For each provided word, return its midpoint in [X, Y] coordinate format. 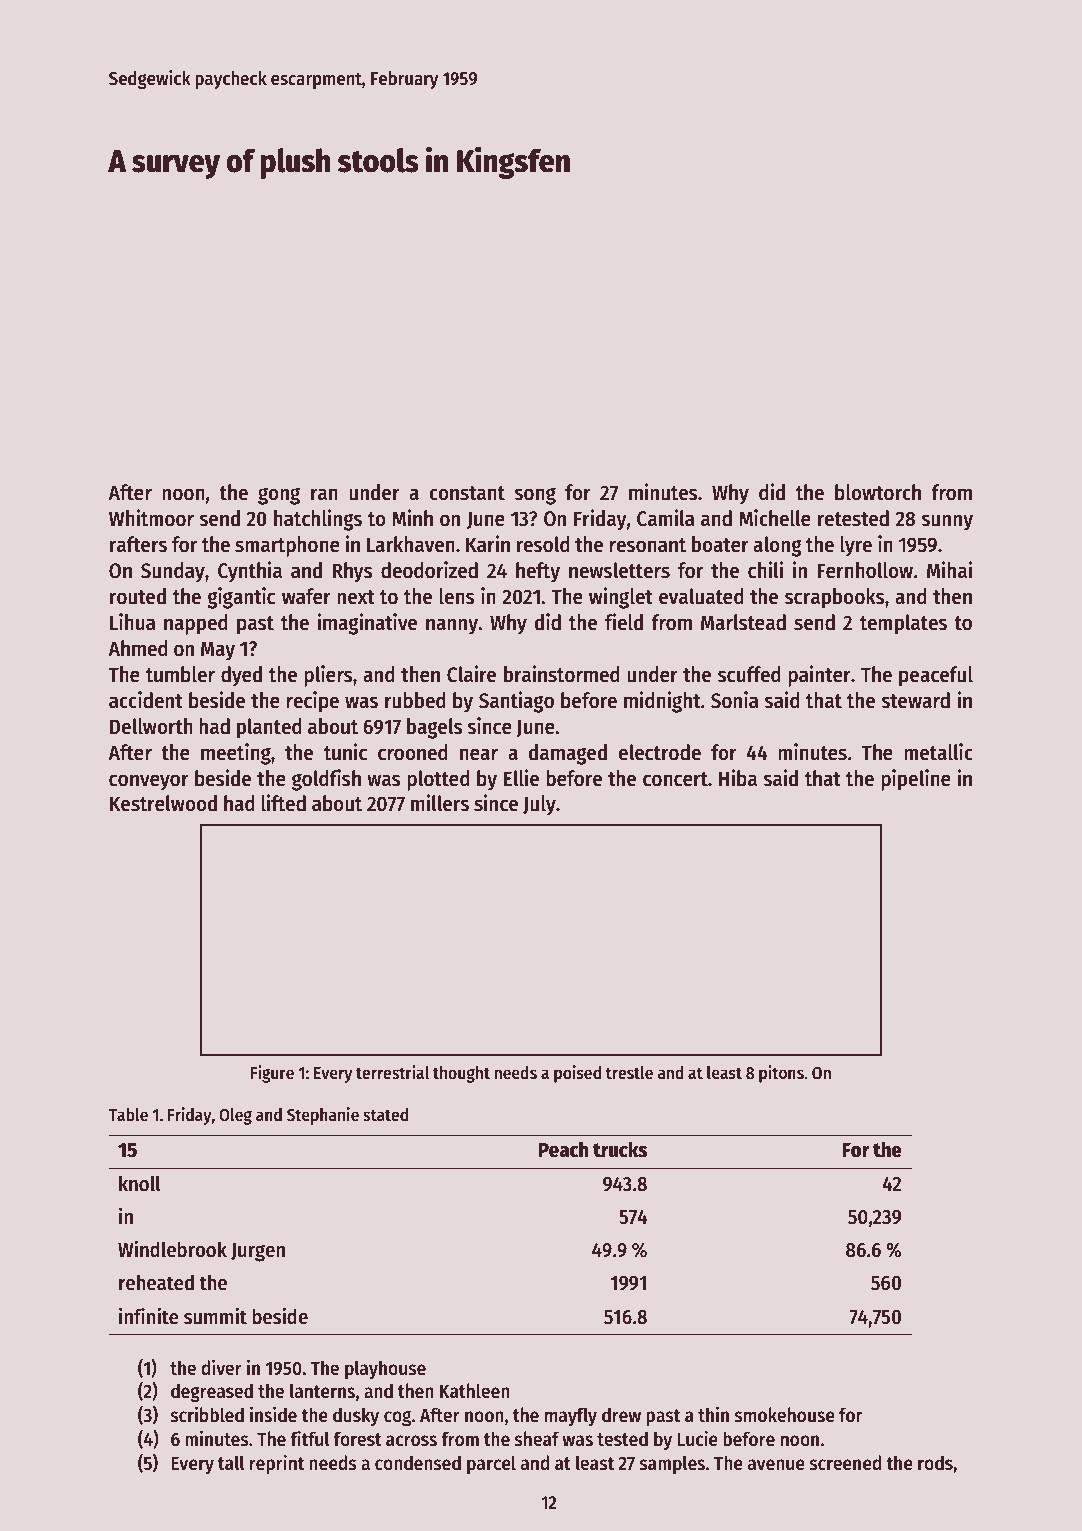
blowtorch [878, 492]
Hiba [738, 778]
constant [467, 493]
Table [128, 1115]
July [539, 805]
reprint [277, 1464]
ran [324, 494]
